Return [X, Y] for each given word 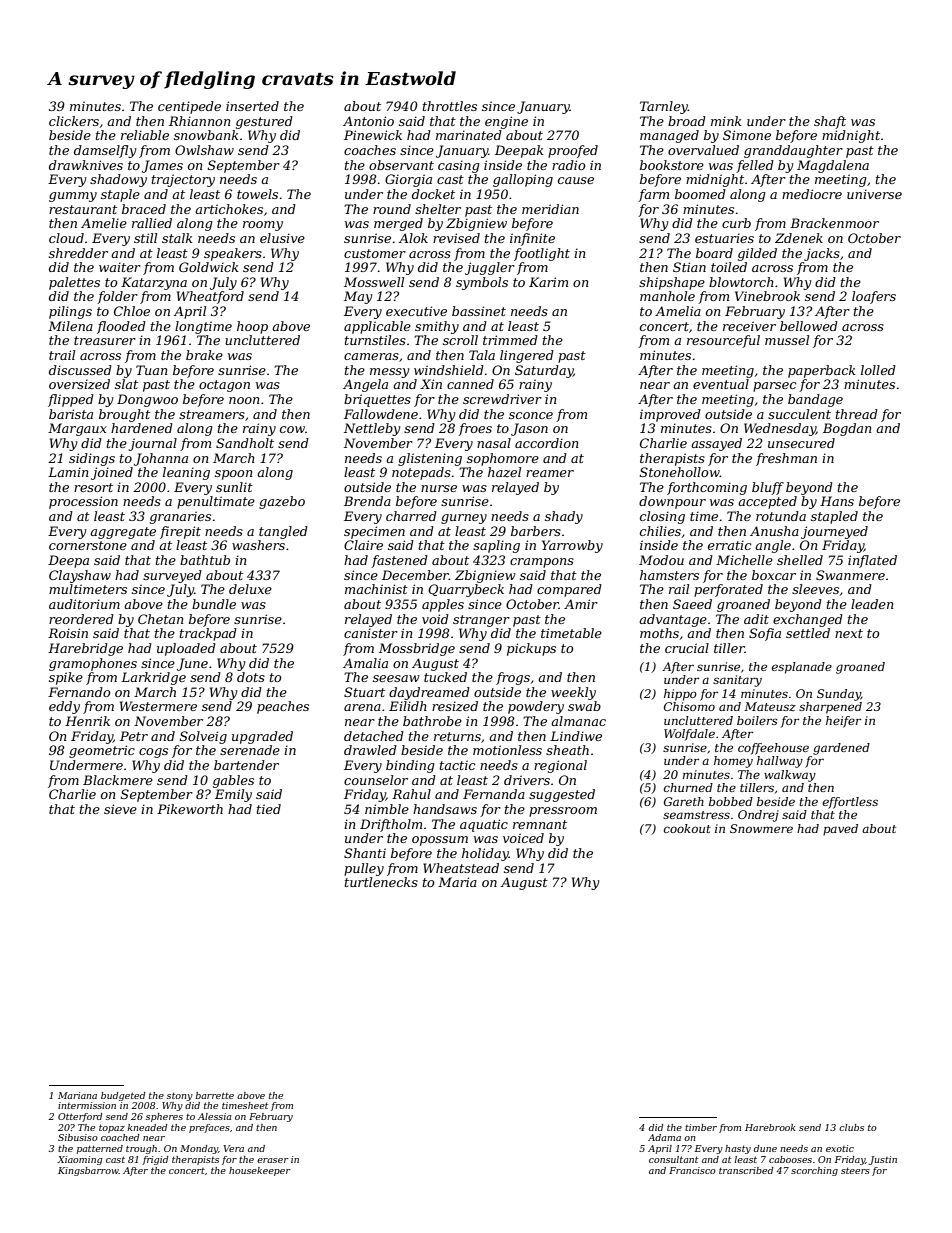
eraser [273, 1160]
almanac [578, 721]
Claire [363, 545]
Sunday [839, 695]
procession [83, 502]
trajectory [183, 180]
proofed [573, 151]
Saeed [692, 604]
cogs [153, 753]
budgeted [123, 1096]
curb [736, 223]
